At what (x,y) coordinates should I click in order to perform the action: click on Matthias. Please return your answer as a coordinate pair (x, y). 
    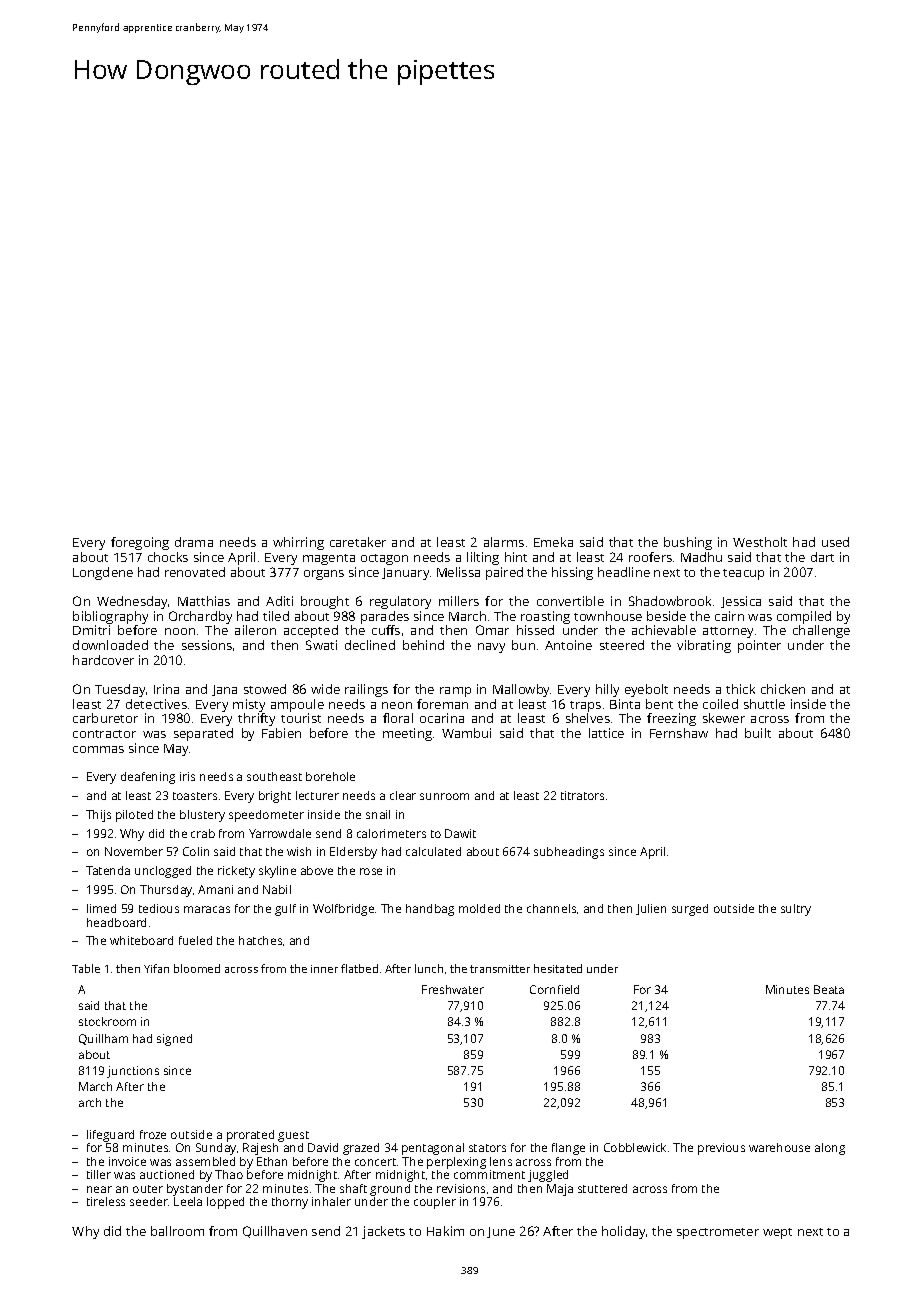
    Looking at the image, I should click on (204, 601).
